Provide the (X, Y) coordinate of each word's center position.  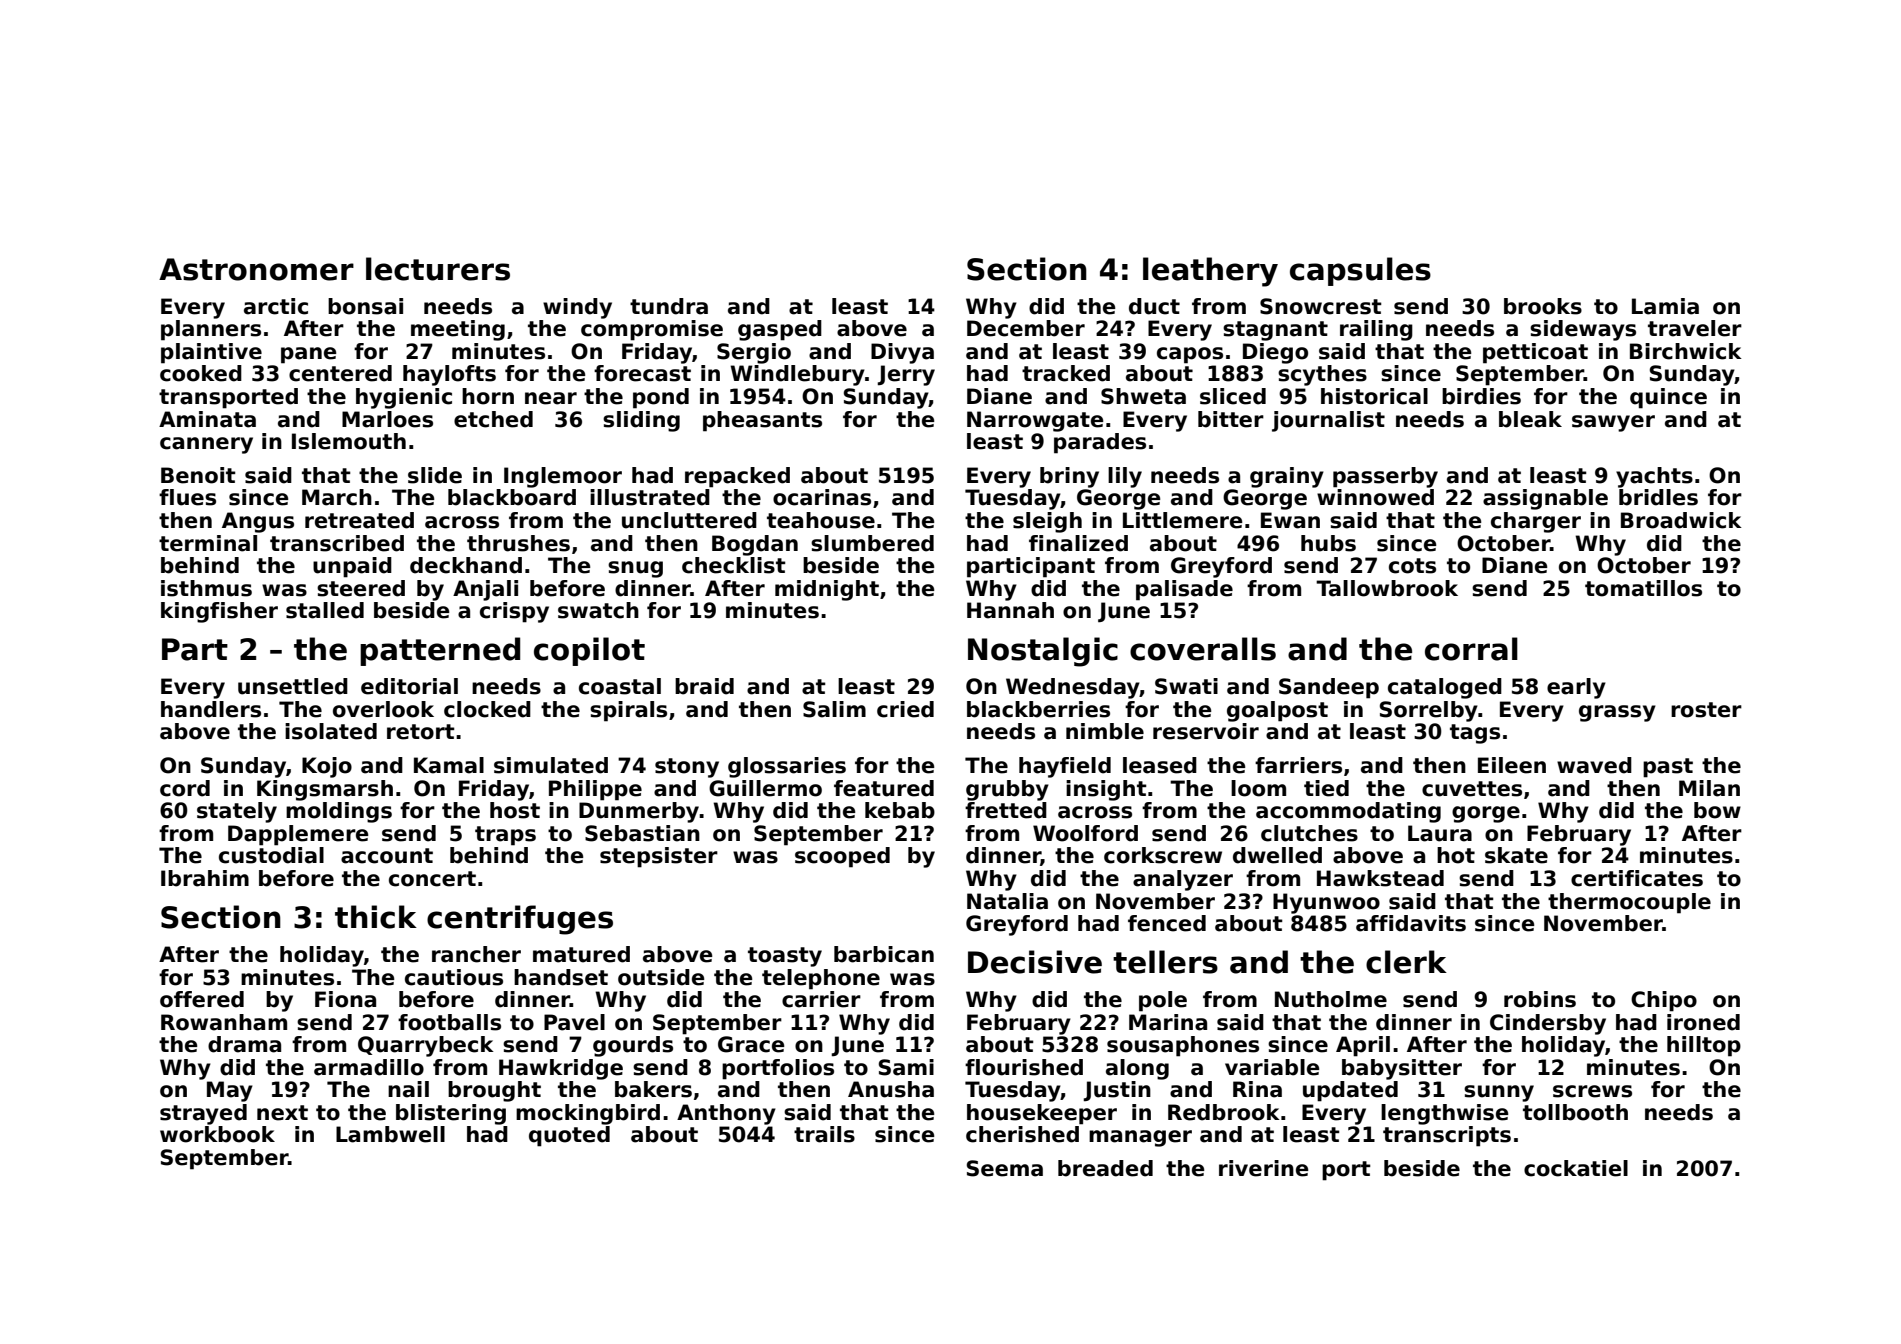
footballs (449, 1022)
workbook (217, 1134)
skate (1516, 855)
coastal (620, 686)
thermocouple (1629, 903)
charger (1536, 522)
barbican (884, 954)
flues (187, 497)
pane (308, 355)
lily (1125, 477)
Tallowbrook (1387, 588)
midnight (827, 590)
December (1026, 328)
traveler (1695, 328)
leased (1160, 765)
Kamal (449, 765)
